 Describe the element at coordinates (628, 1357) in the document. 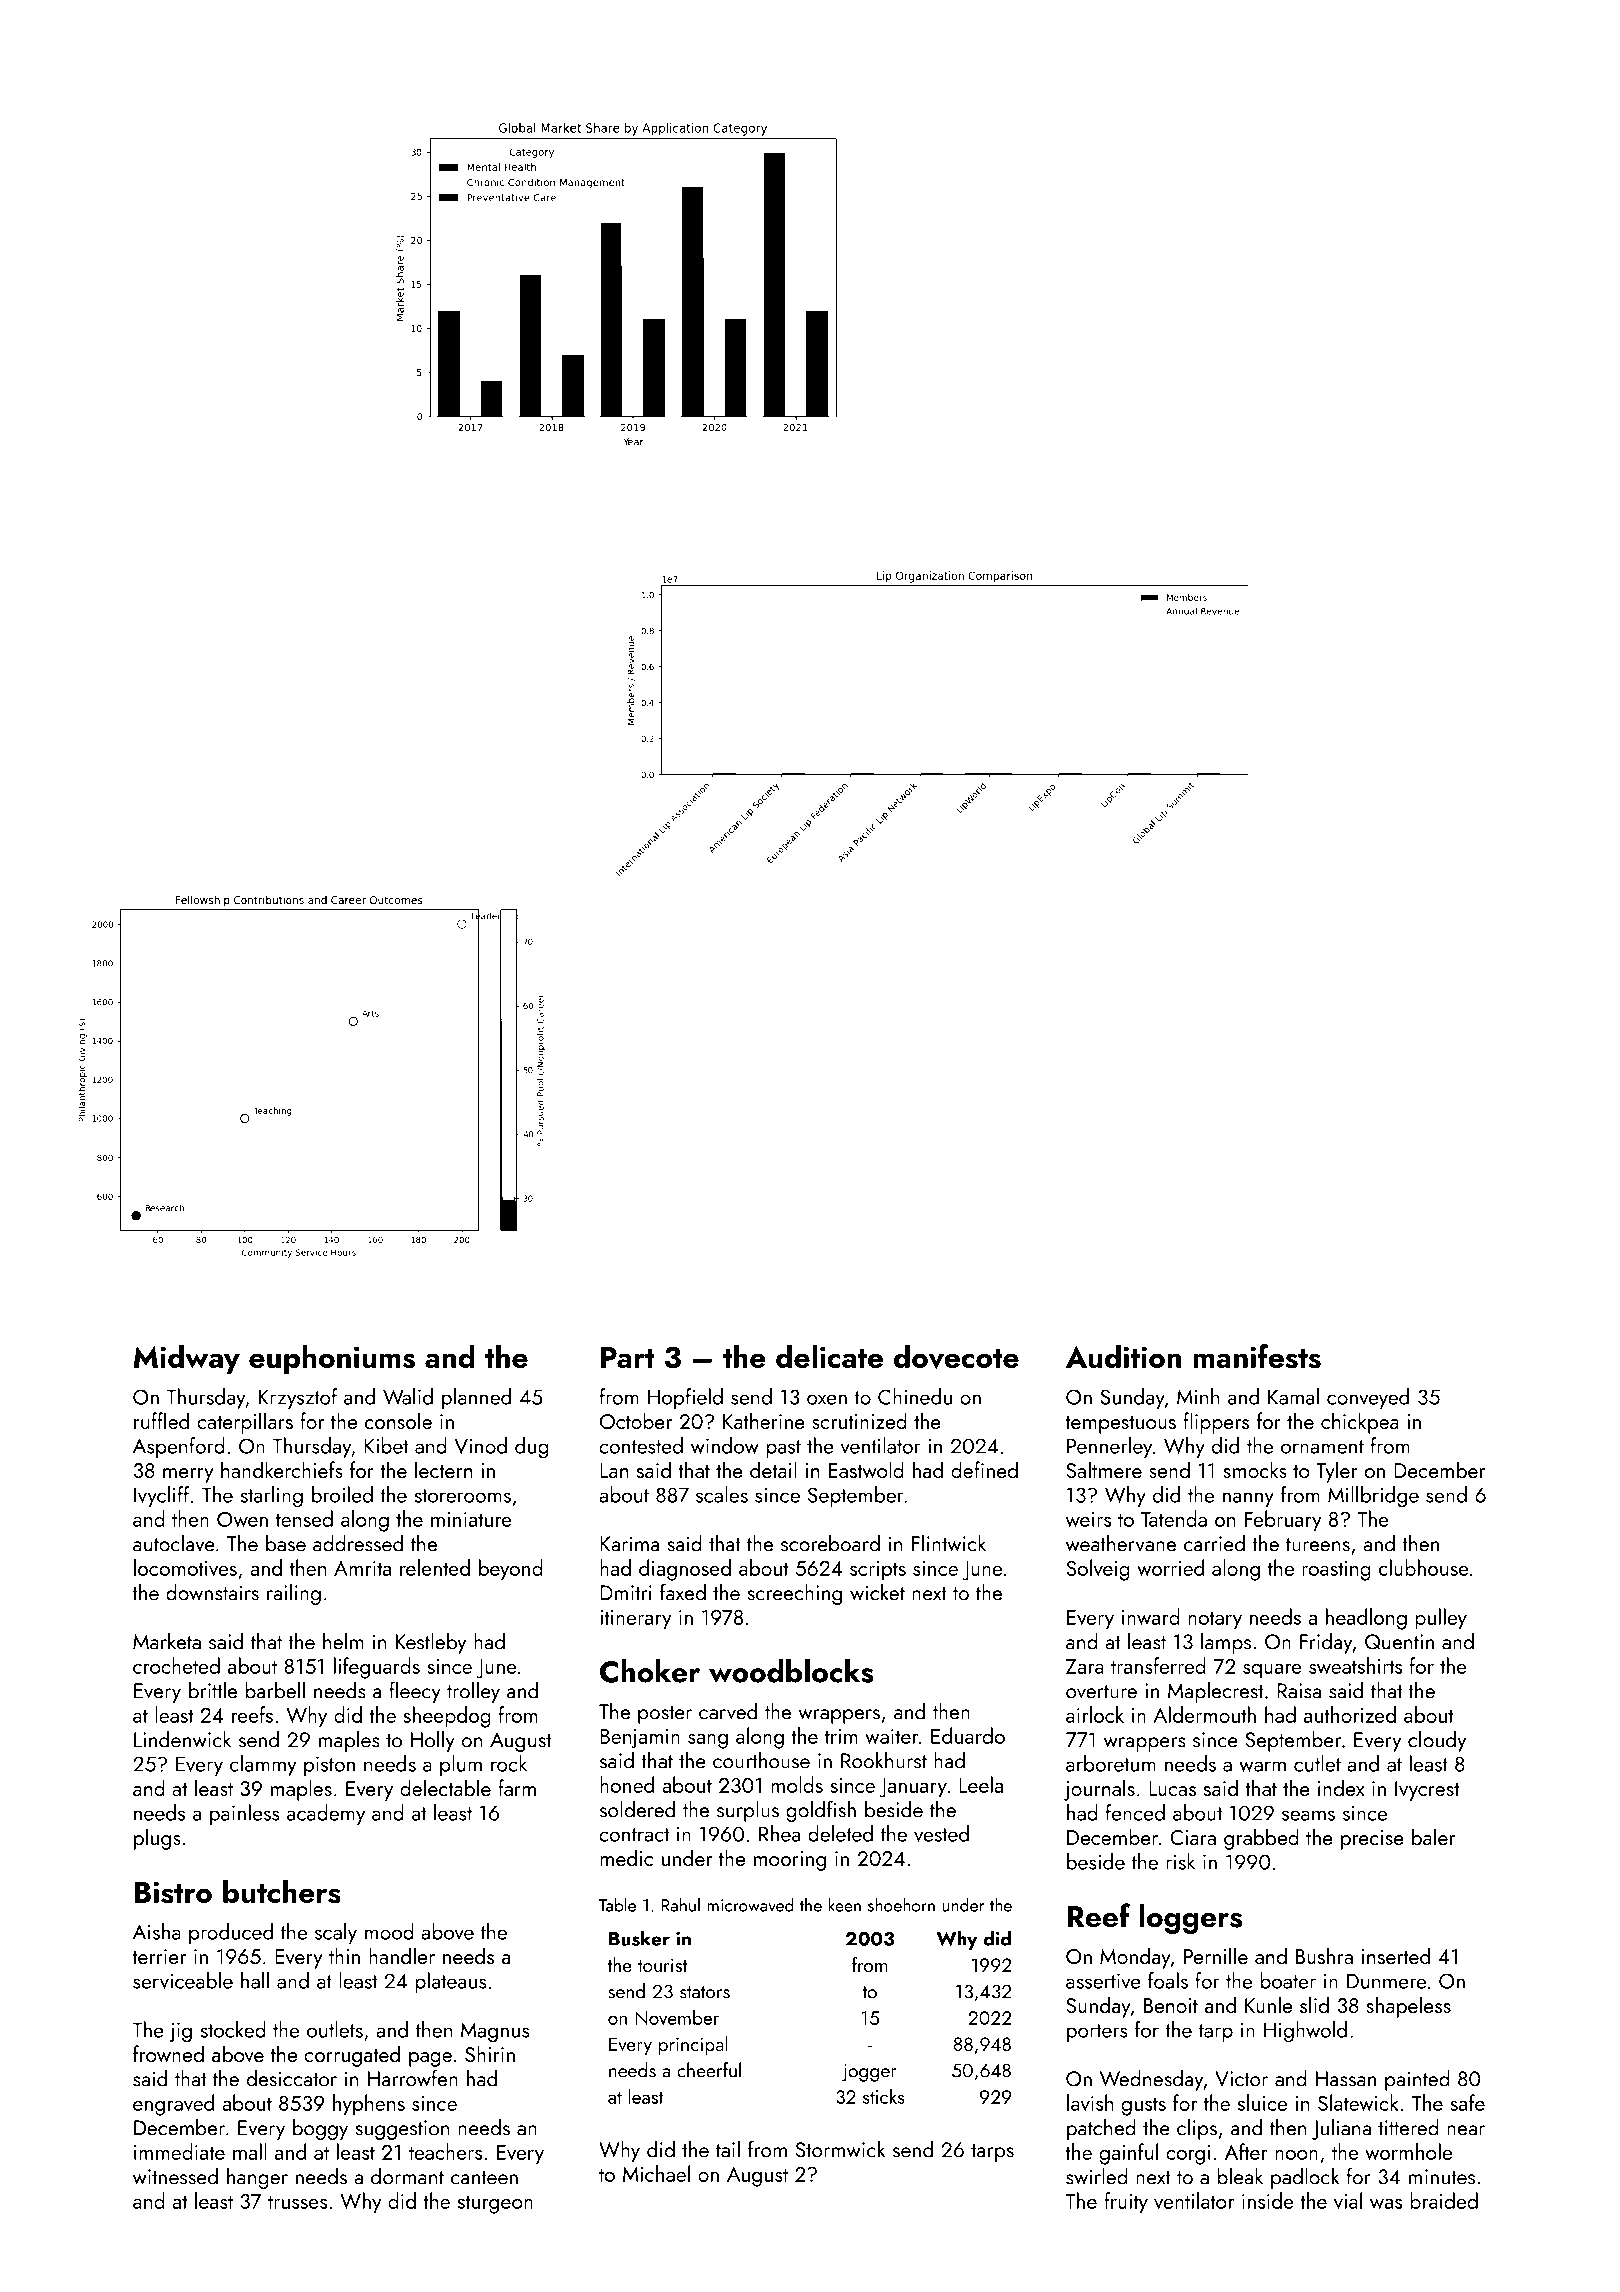

I see `Part` at that location.
